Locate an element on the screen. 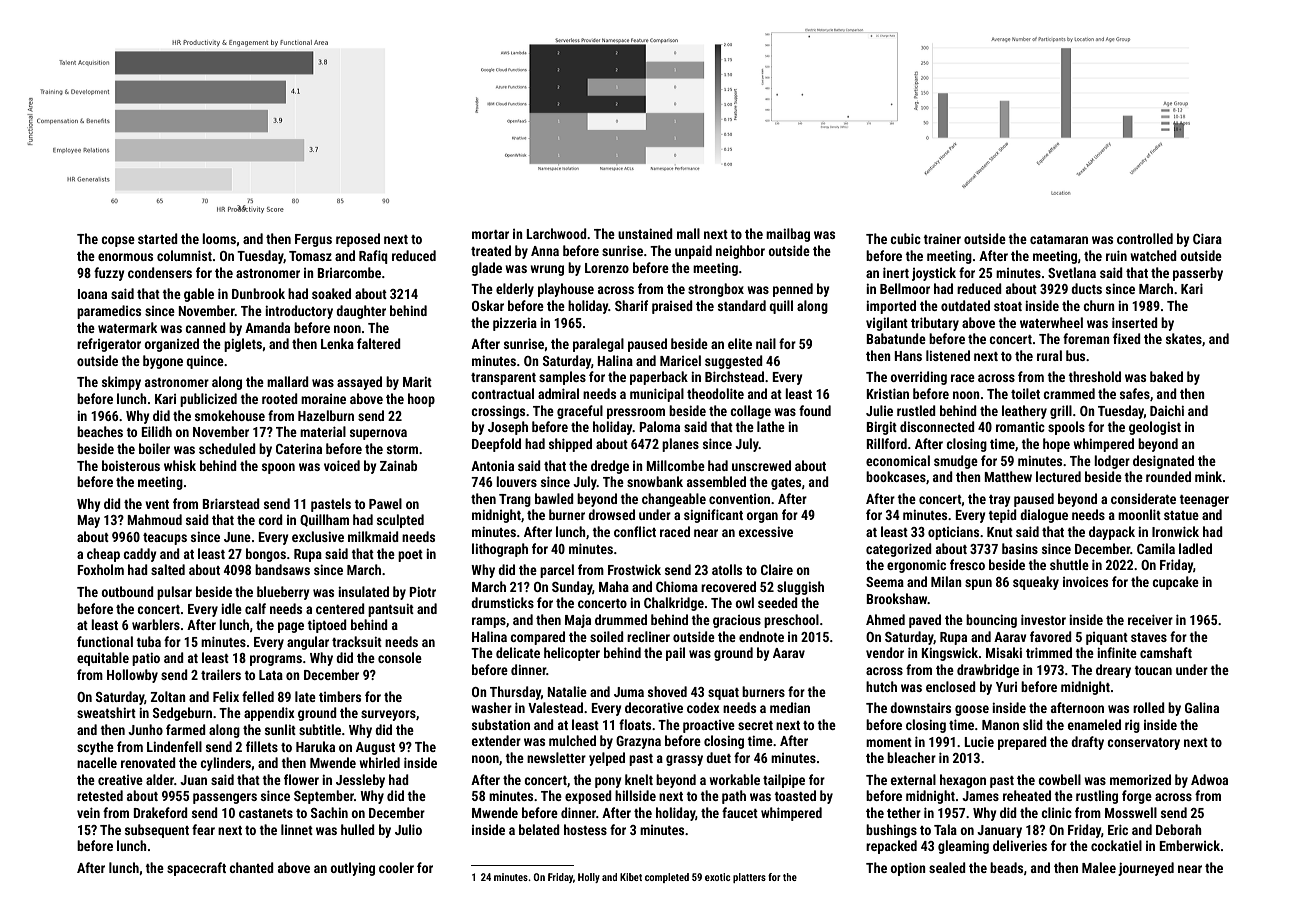  lodger is located at coordinates (1112, 462).
